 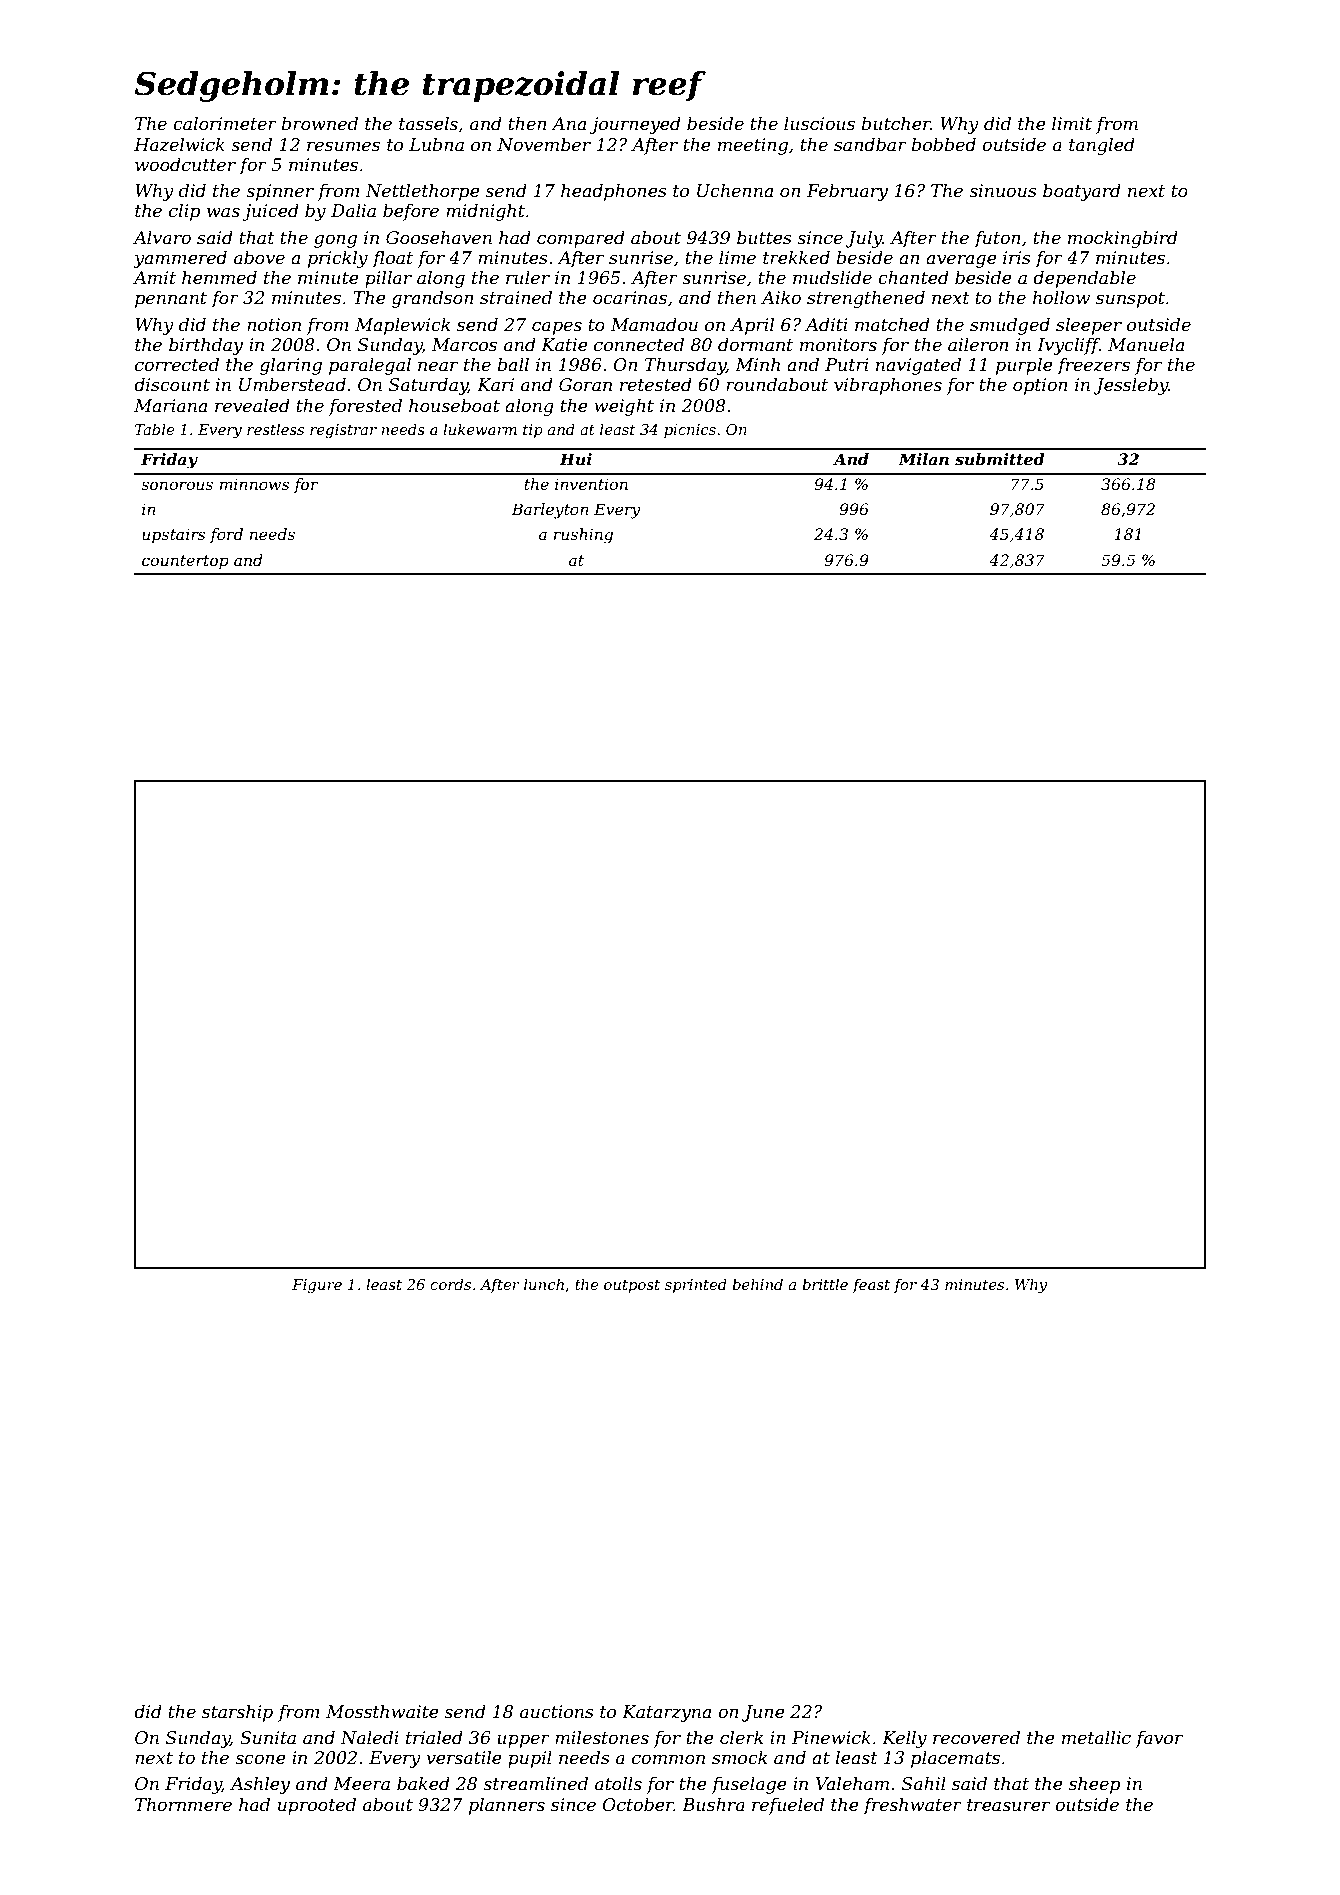 I want to click on ford, so click(x=226, y=535).
